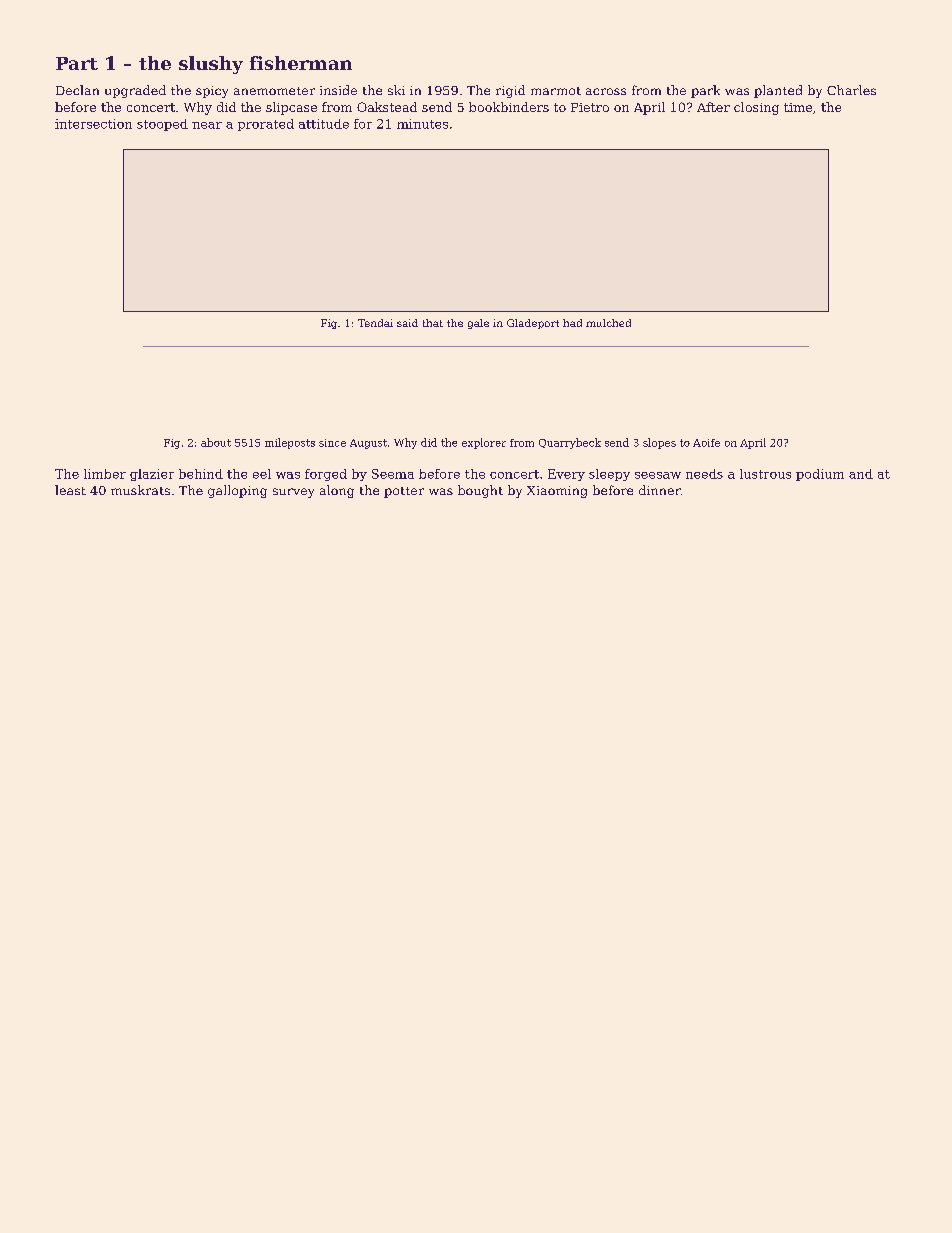 Image resolution: width=952 pixels, height=1233 pixels. Describe the element at coordinates (478, 324) in the image. I see `gale` at that location.
